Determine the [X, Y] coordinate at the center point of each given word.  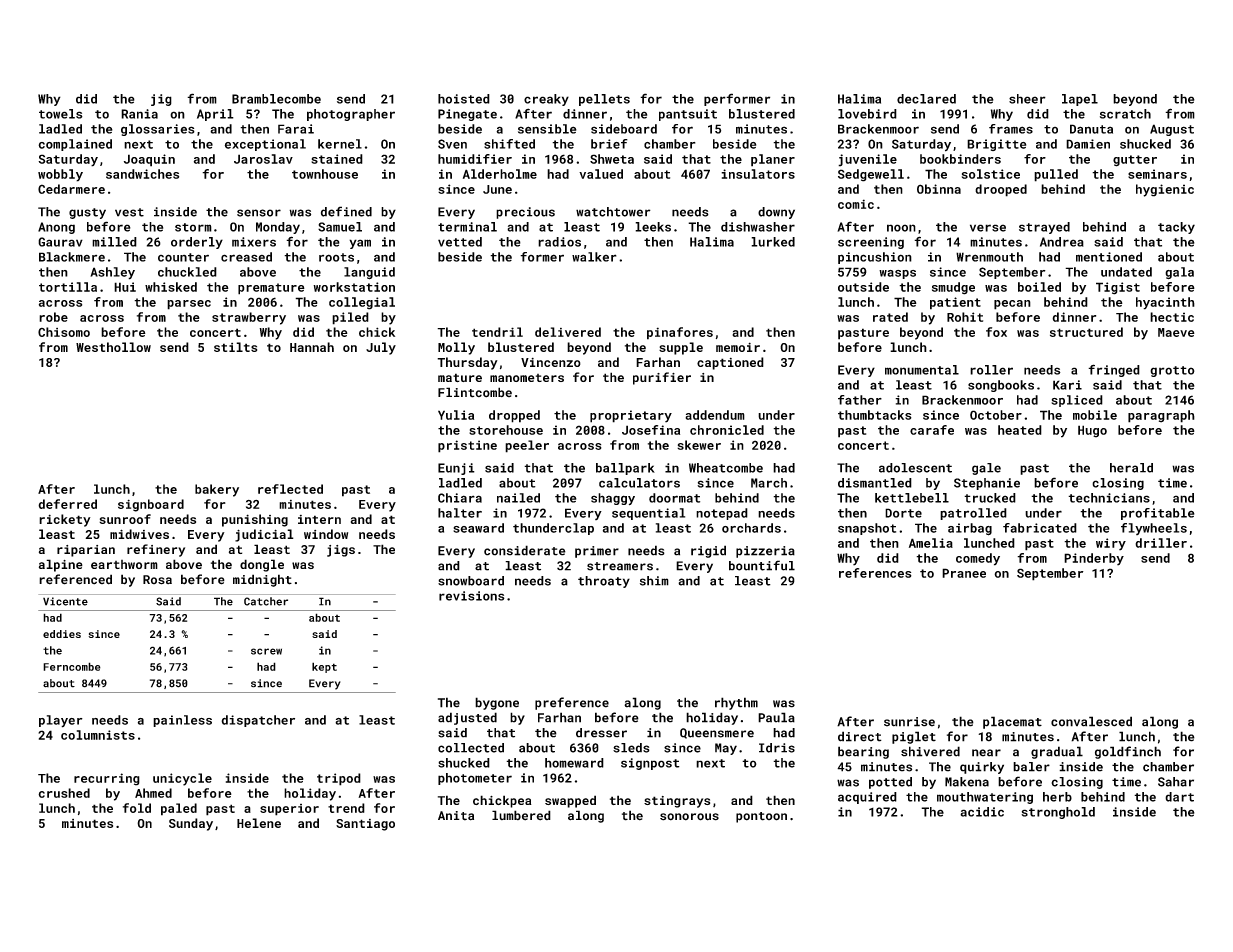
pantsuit [688, 115]
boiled [1039, 287]
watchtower [613, 212]
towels [61, 114]
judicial [264, 535]
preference [572, 703]
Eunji [456, 469]
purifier [662, 378]
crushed [64, 793]
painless [182, 721]
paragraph [1161, 416]
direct [860, 736]
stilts [235, 347]
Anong [56, 228]
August [1172, 130]
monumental [922, 370]
